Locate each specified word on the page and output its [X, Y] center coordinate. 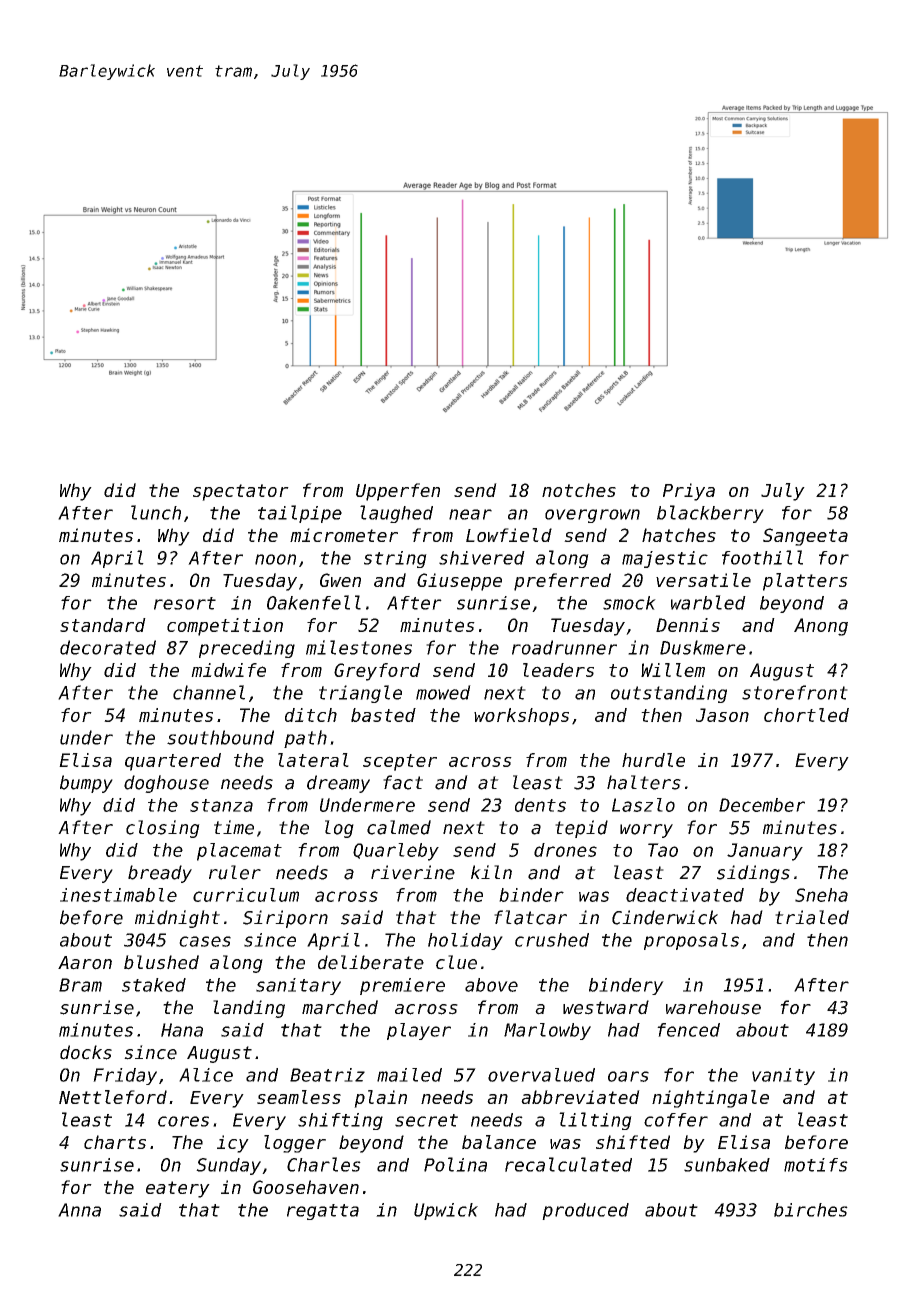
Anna [79, 1210]
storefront [795, 692]
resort [185, 603]
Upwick [446, 1211]
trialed [812, 917]
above [491, 985]
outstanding [669, 694]
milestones [359, 647]
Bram [80, 985]
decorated [108, 647]
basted [383, 715]
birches [811, 1210]
